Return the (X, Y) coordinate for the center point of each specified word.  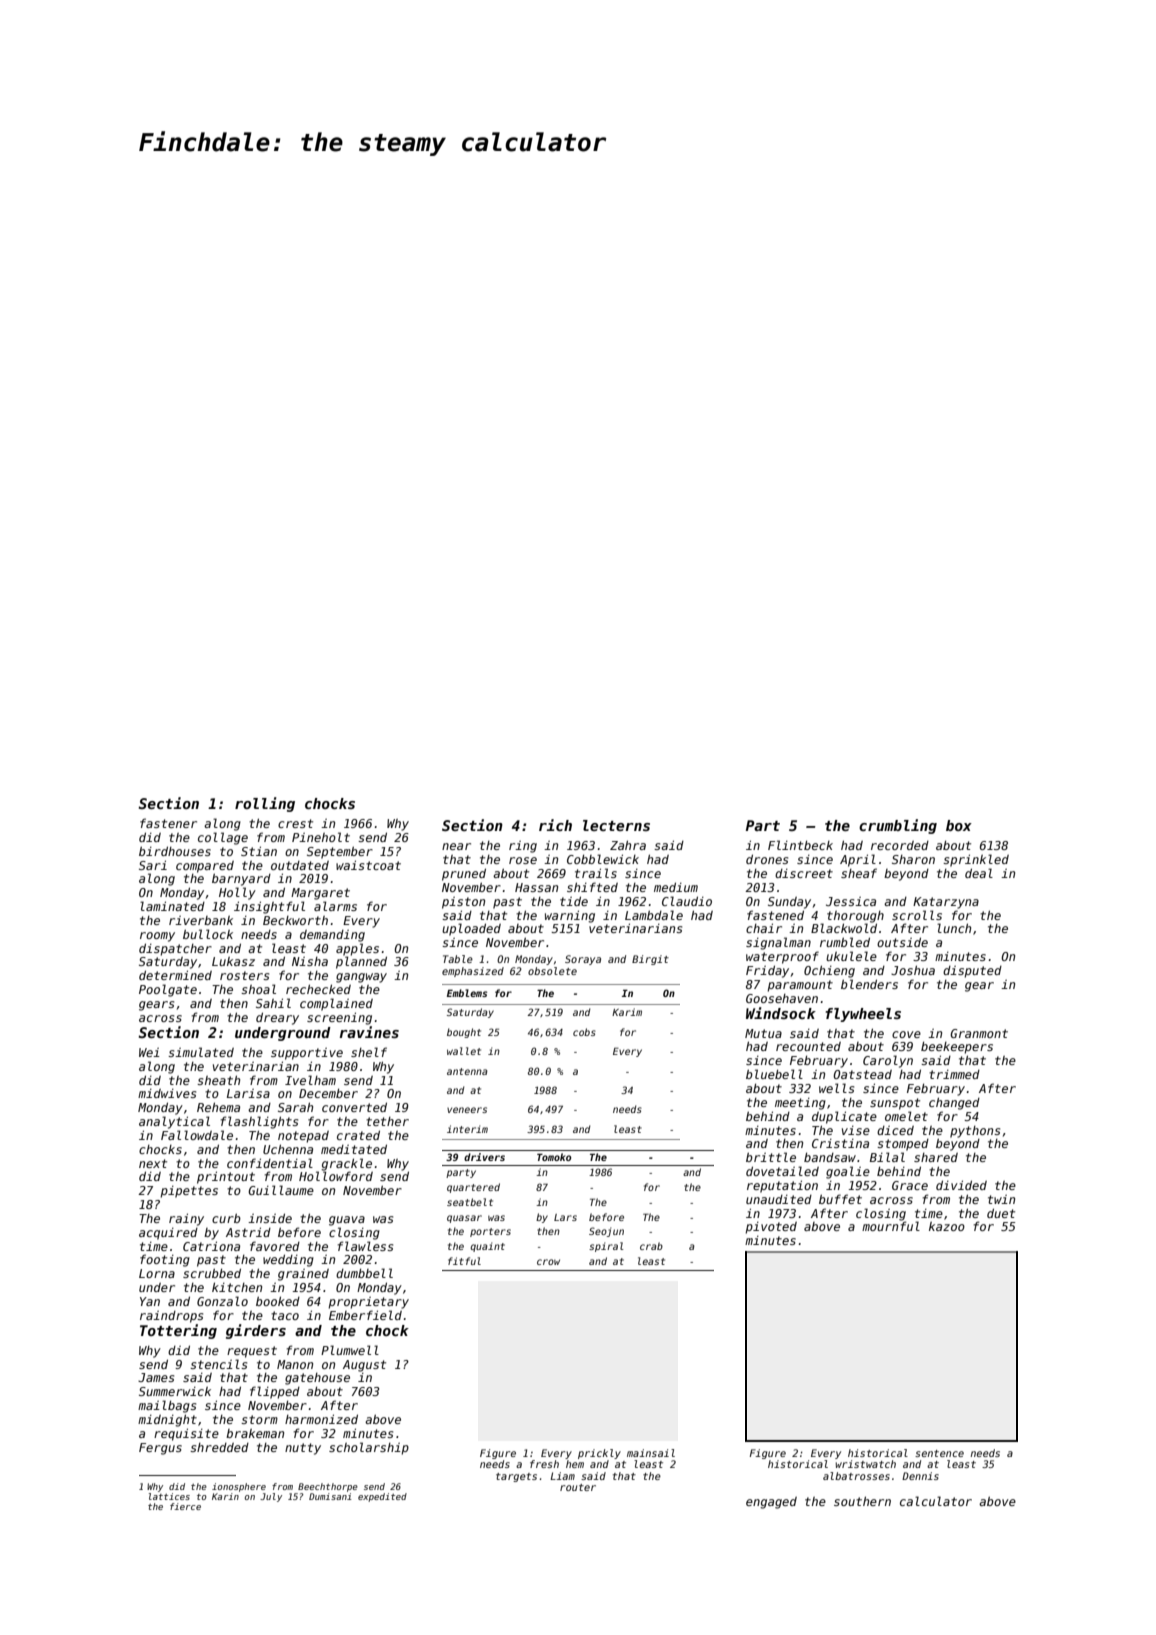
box (959, 825)
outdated (300, 865)
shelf (369, 1052)
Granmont (979, 1033)
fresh (544, 1464)
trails (596, 873)
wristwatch (865, 1464)
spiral (606, 1247)
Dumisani (330, 1496)
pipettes (189, 1192)
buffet (840, 1199)
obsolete (552, 971)
